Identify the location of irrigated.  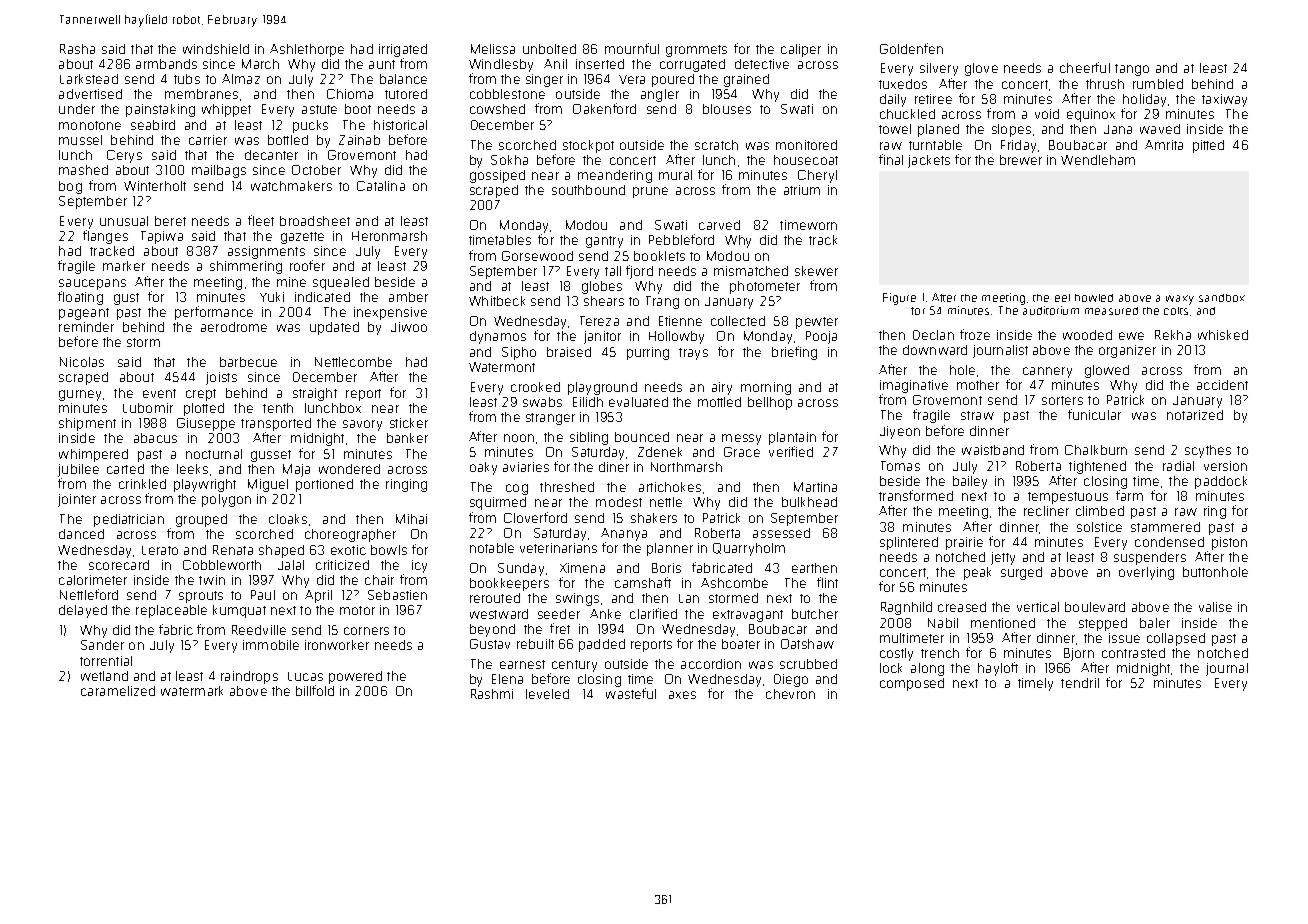
(403, 50).
